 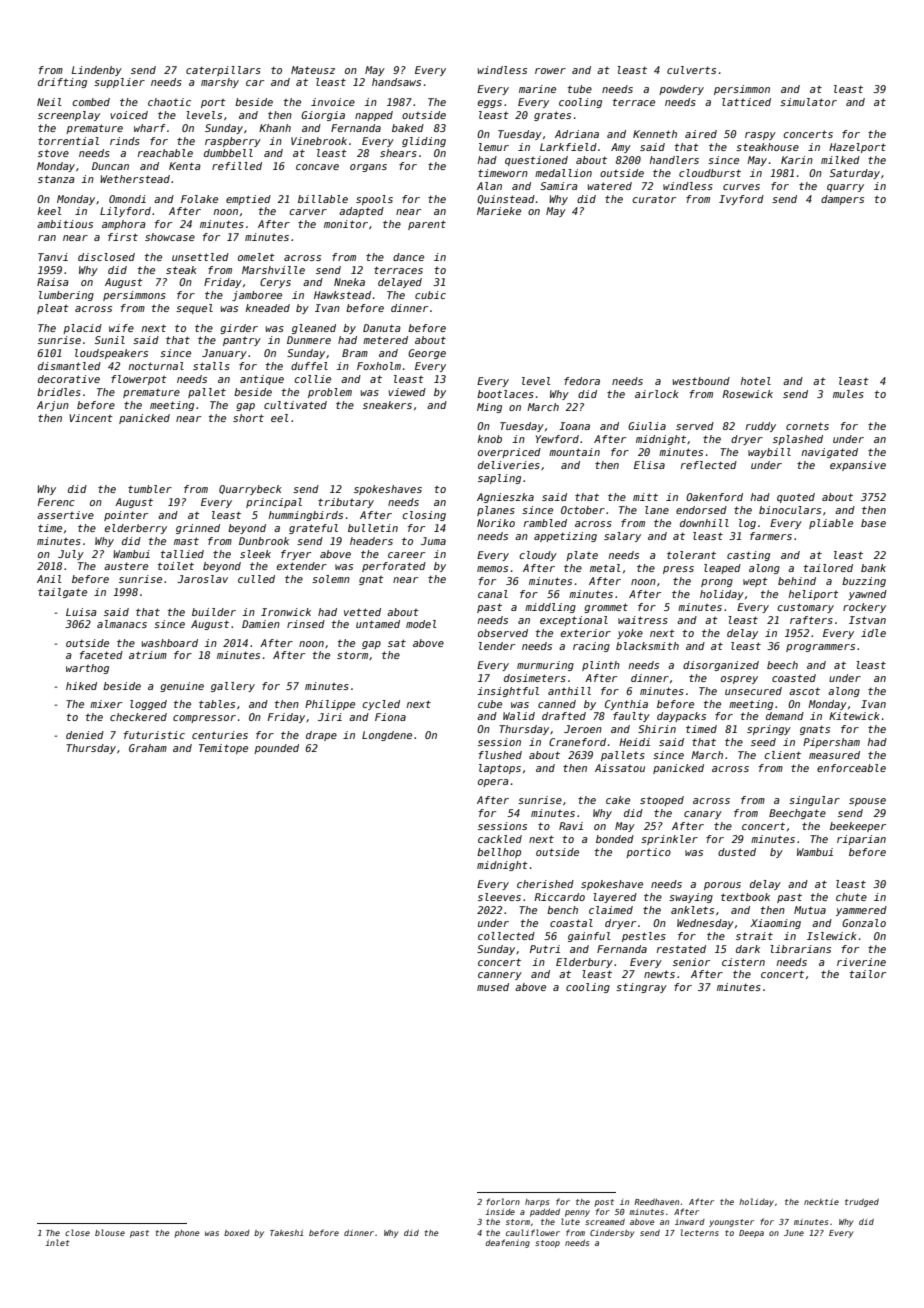 What do you see at coordinates (821, 1202) in the document?
I see `necktie` at bounding box center [821, 1202].
